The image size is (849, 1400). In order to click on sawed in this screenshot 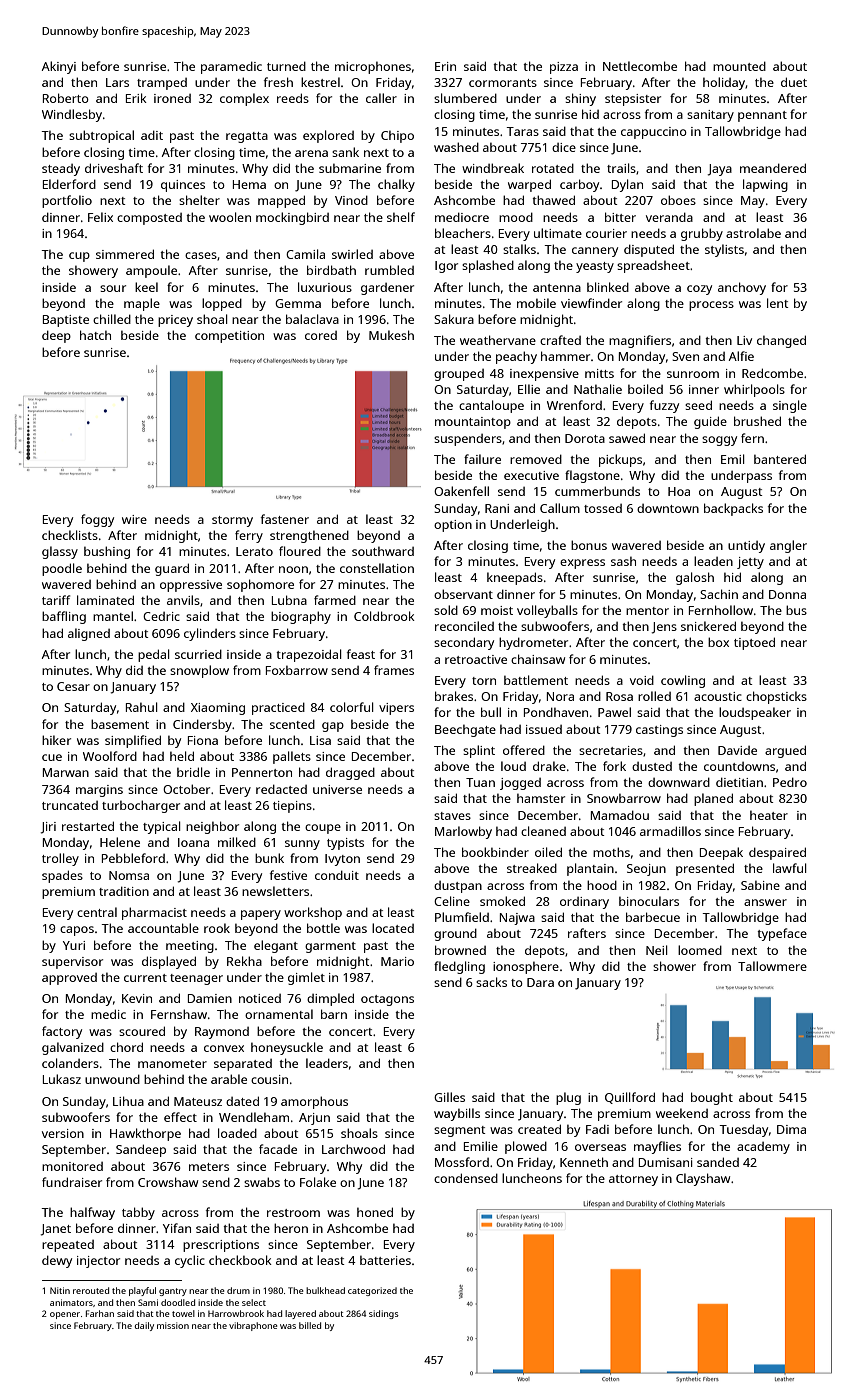, I will do `click(627, 438)`.
